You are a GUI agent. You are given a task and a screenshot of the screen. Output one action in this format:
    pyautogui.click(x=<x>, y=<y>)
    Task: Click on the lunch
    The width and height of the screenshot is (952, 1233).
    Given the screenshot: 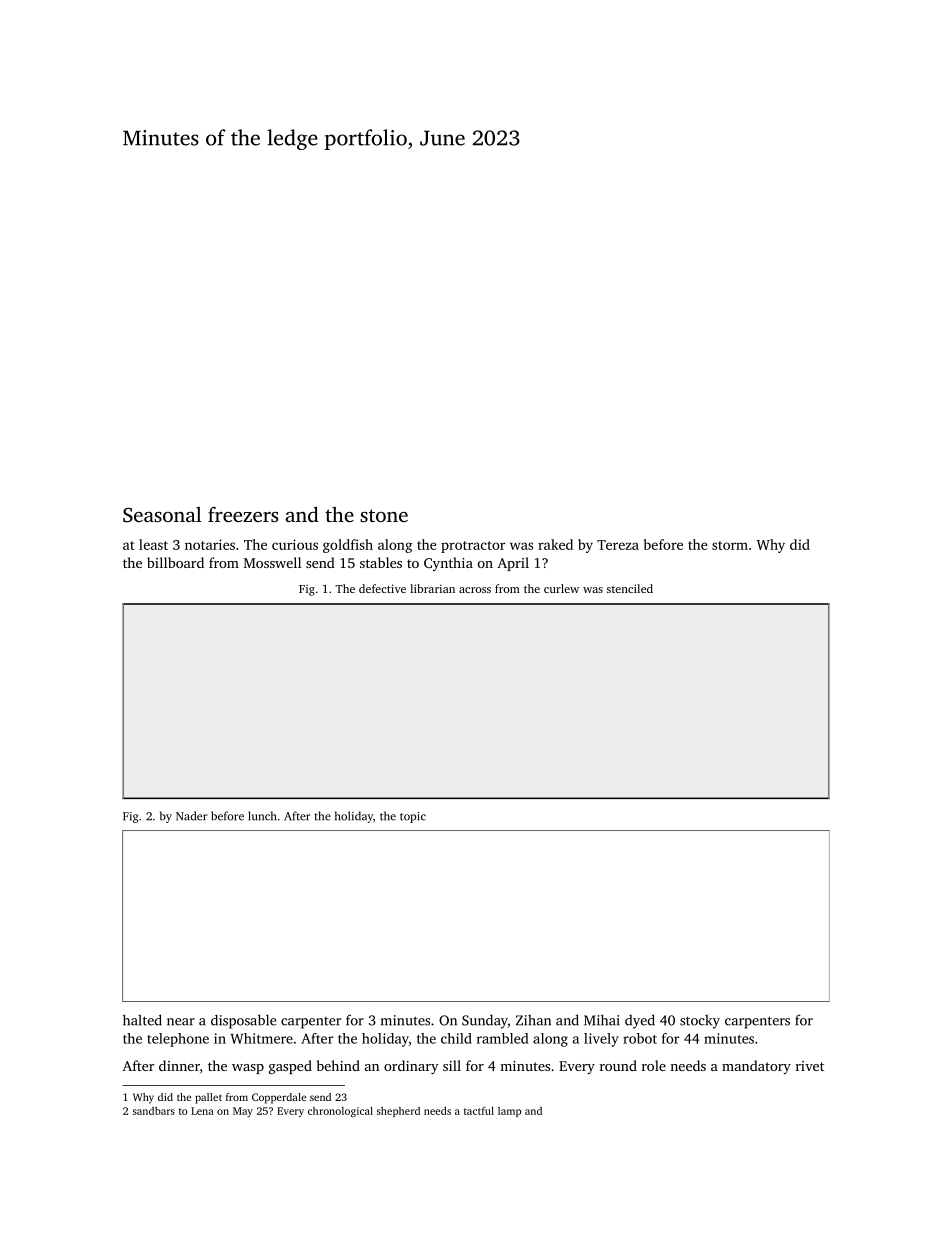 What is the action you would take?
    pyautogui.click(x=262, y=816)
